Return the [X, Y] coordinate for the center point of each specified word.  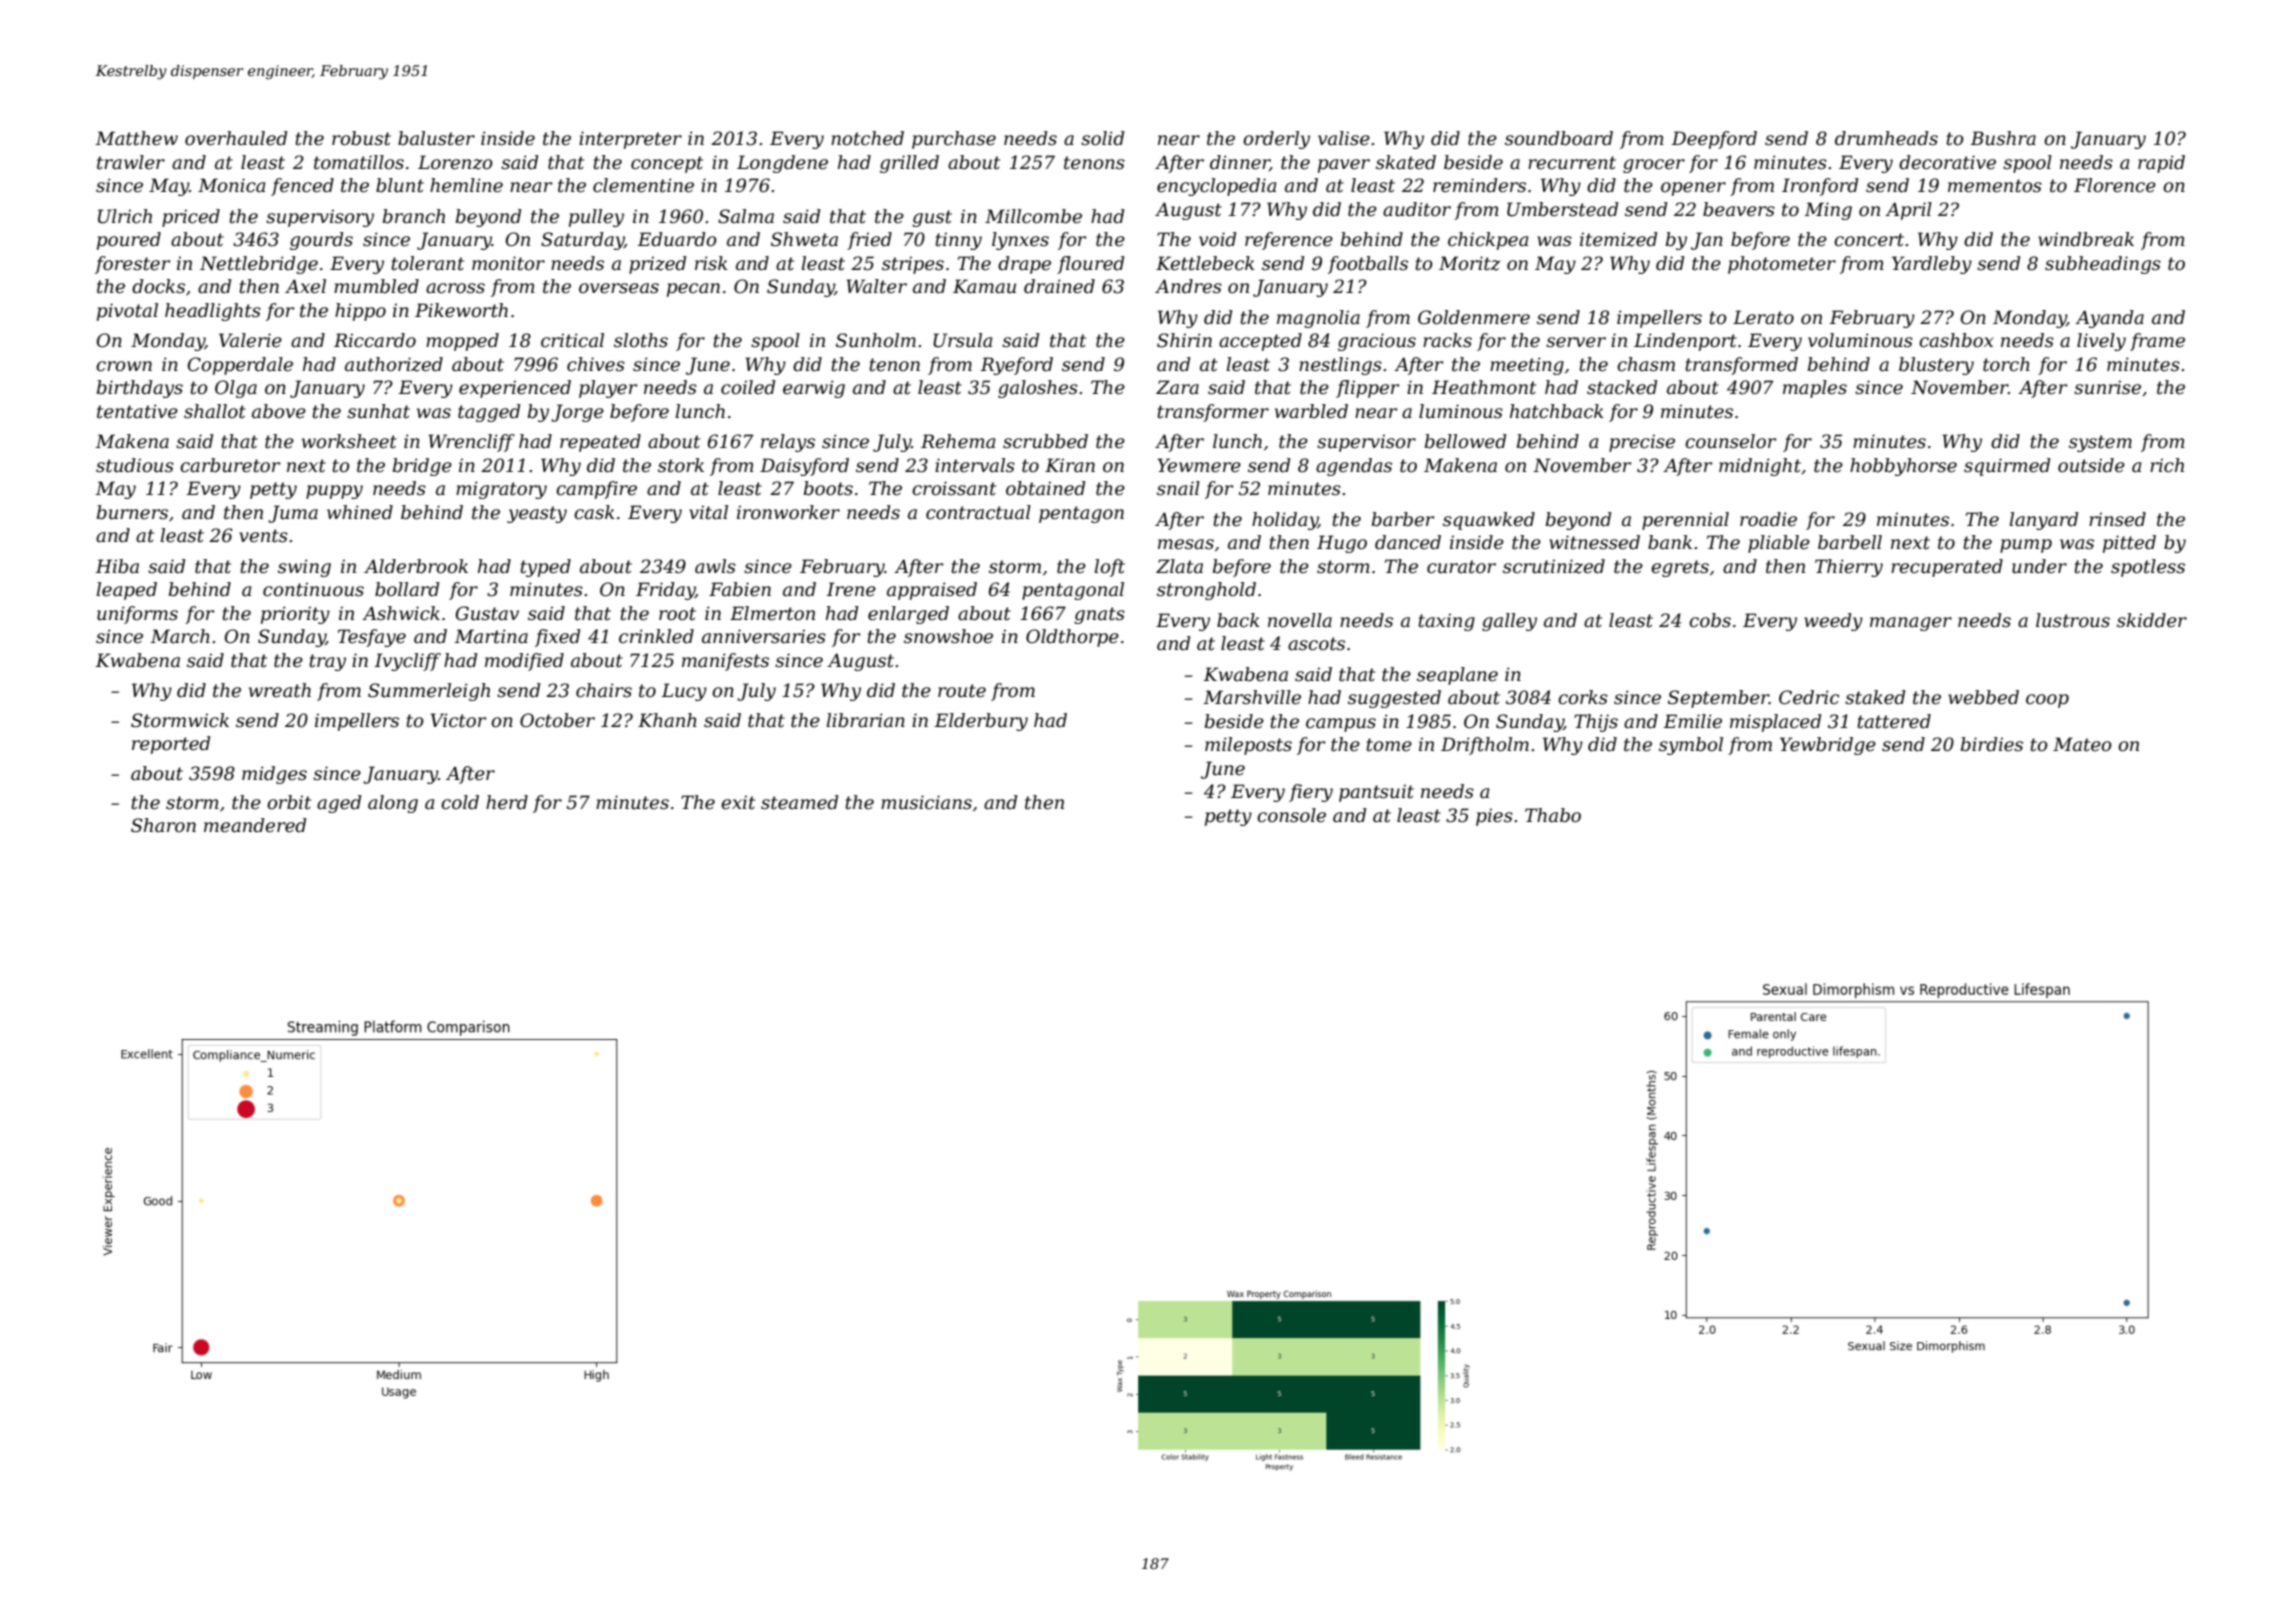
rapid [2161, 164]
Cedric [1809, 697]
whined [360, 512]
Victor [458, 720]
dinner [1240, 163]
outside [2091, 465]
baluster [436, 138]
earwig [814, 389]
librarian [865, 720]
